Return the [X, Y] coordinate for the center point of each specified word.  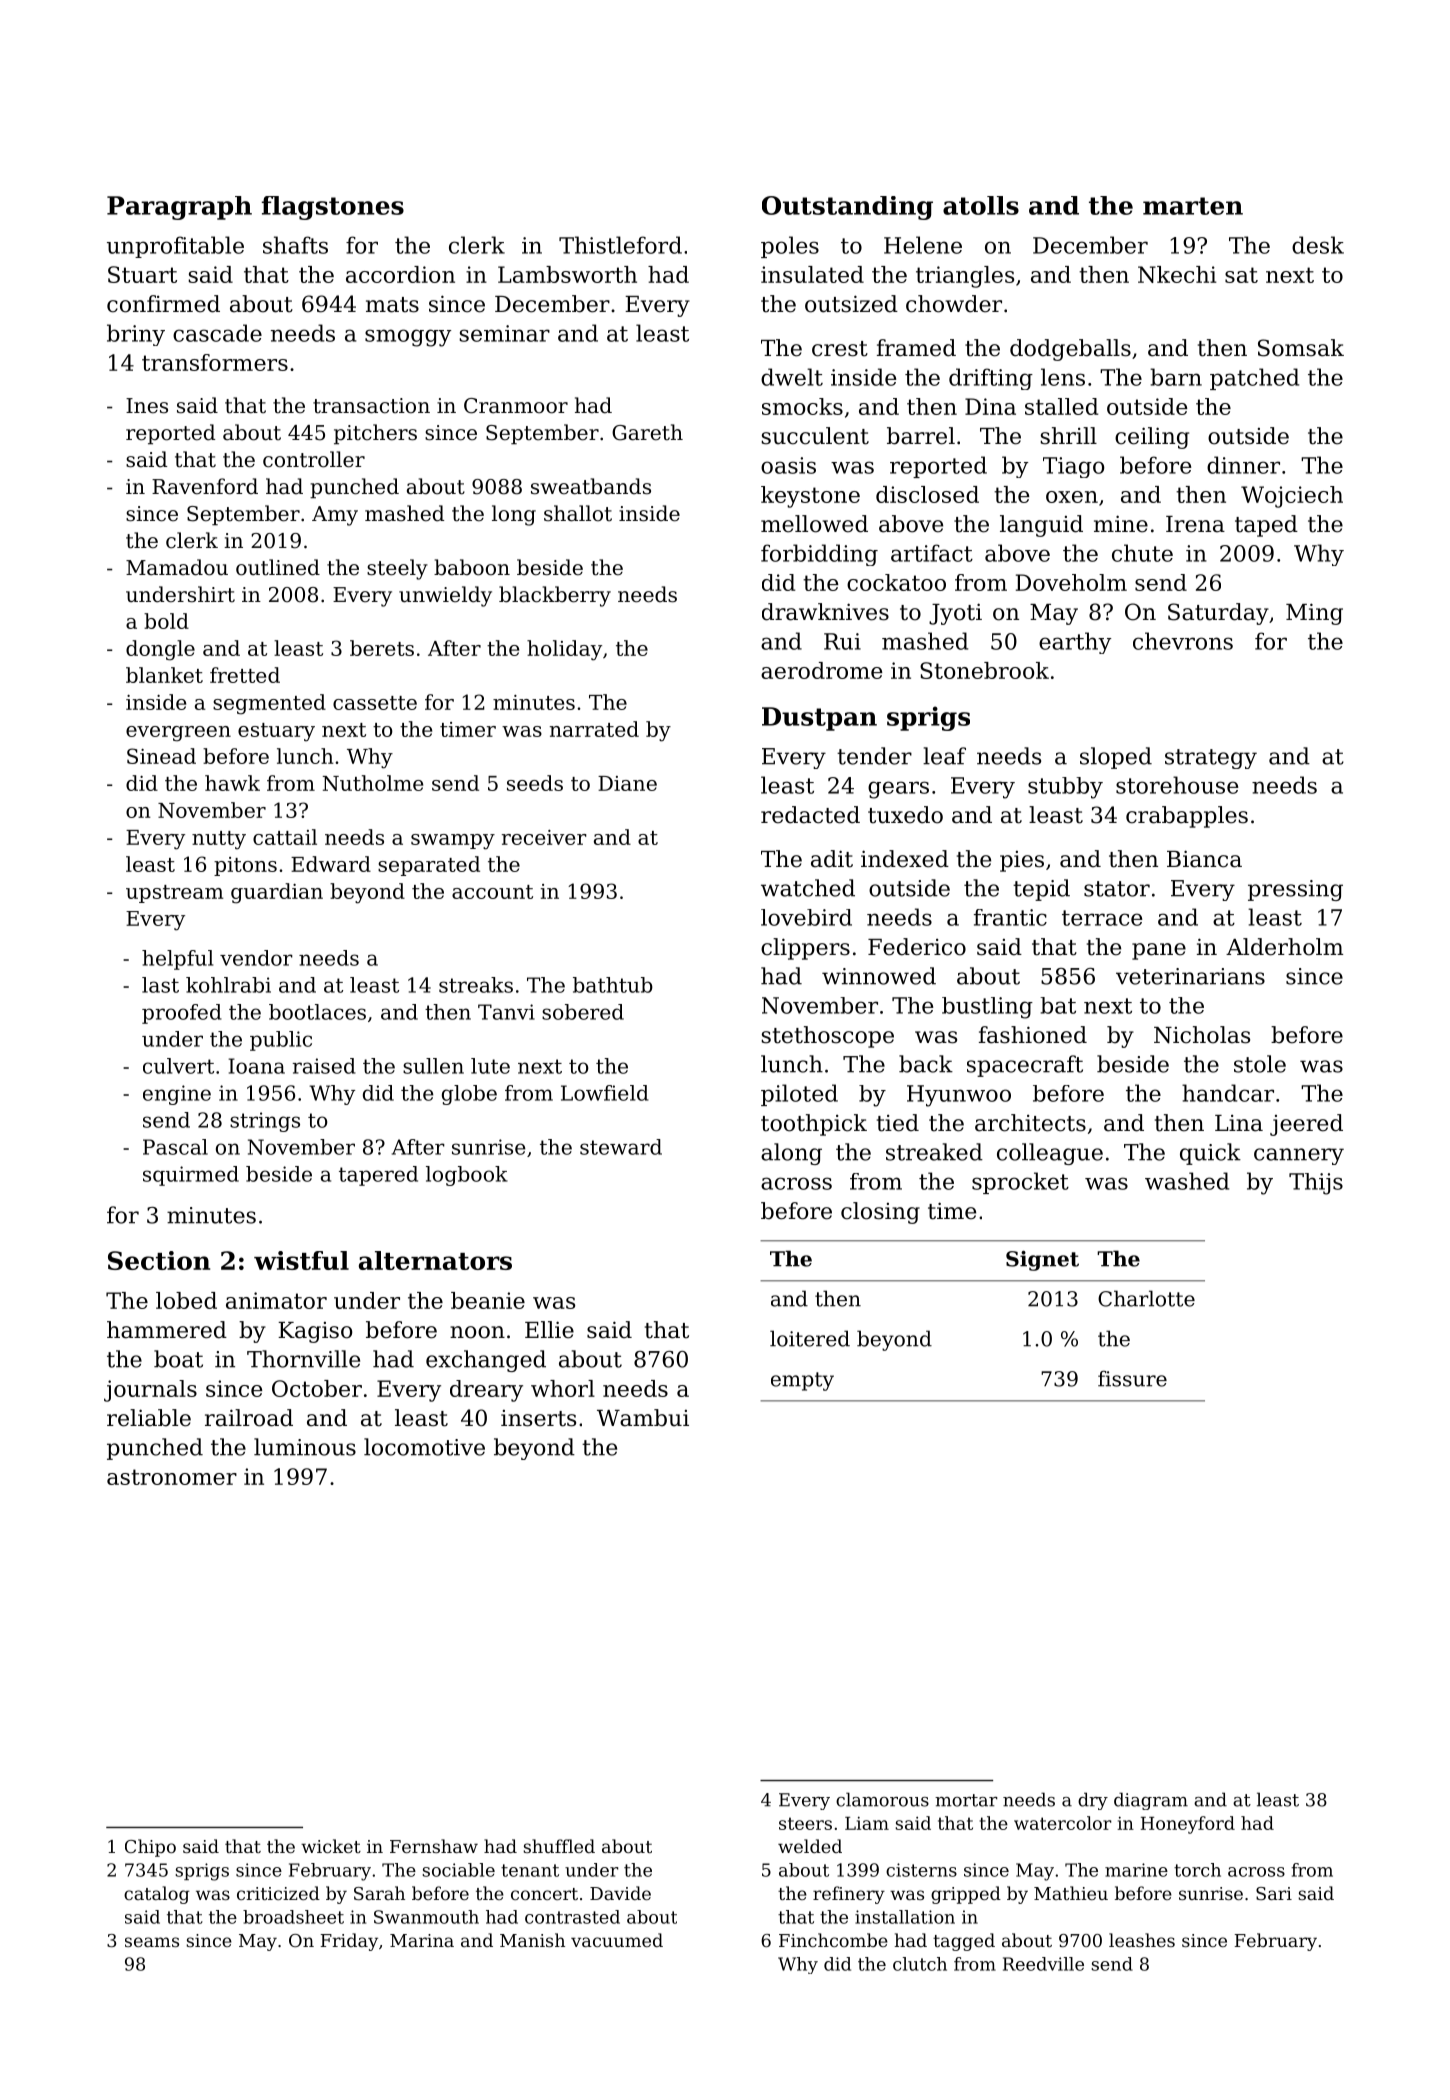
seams [152, 1942]
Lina [1239, 1123]
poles [790, 247]
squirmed [191, 1176]
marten [1193, 206]
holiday [564, 650]
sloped [1116, 758]
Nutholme [373, 783]
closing [880, 1213]
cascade [217, 333]
